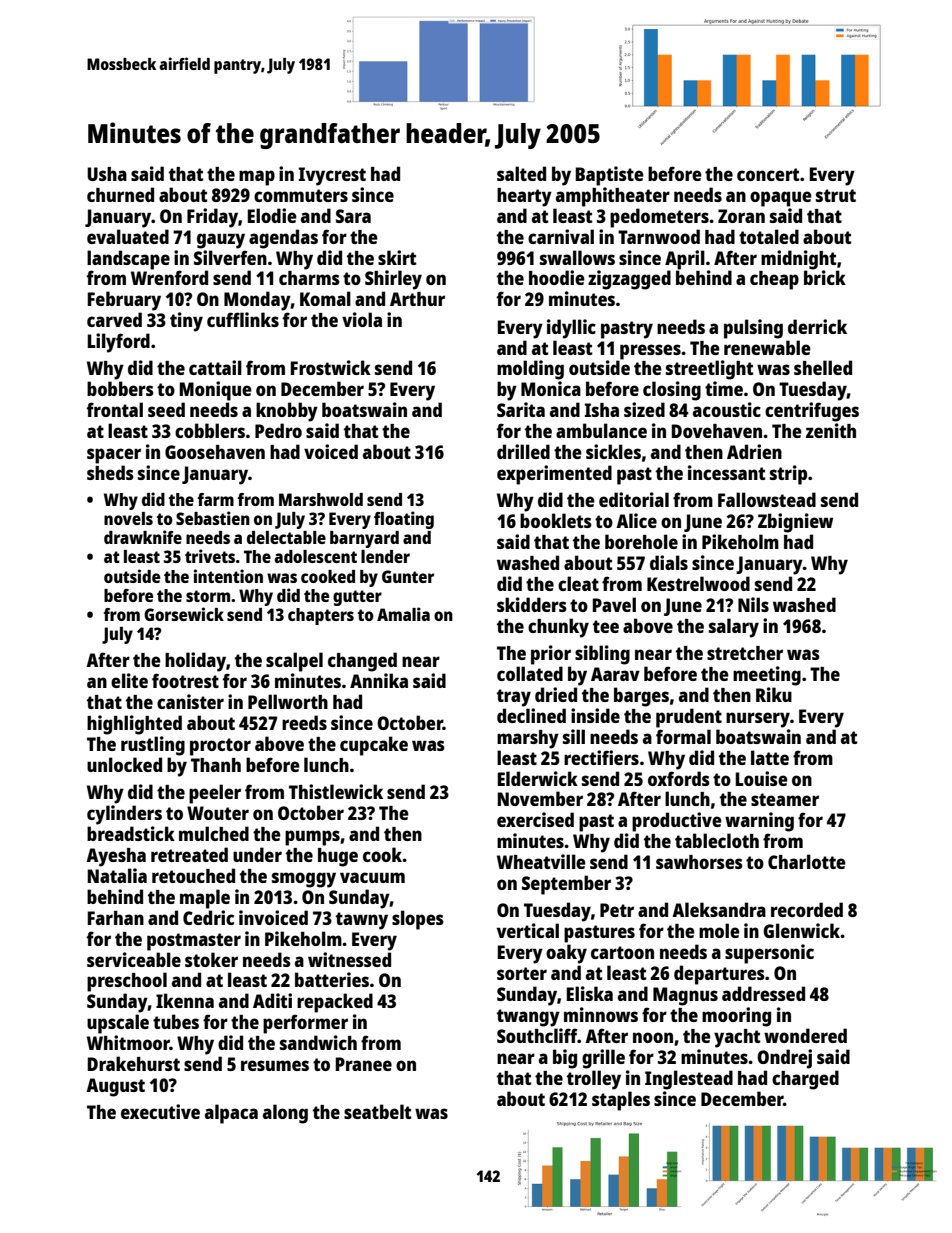 This image has height=1233, width=952. I want to click on executive, so click(160, 1111).
